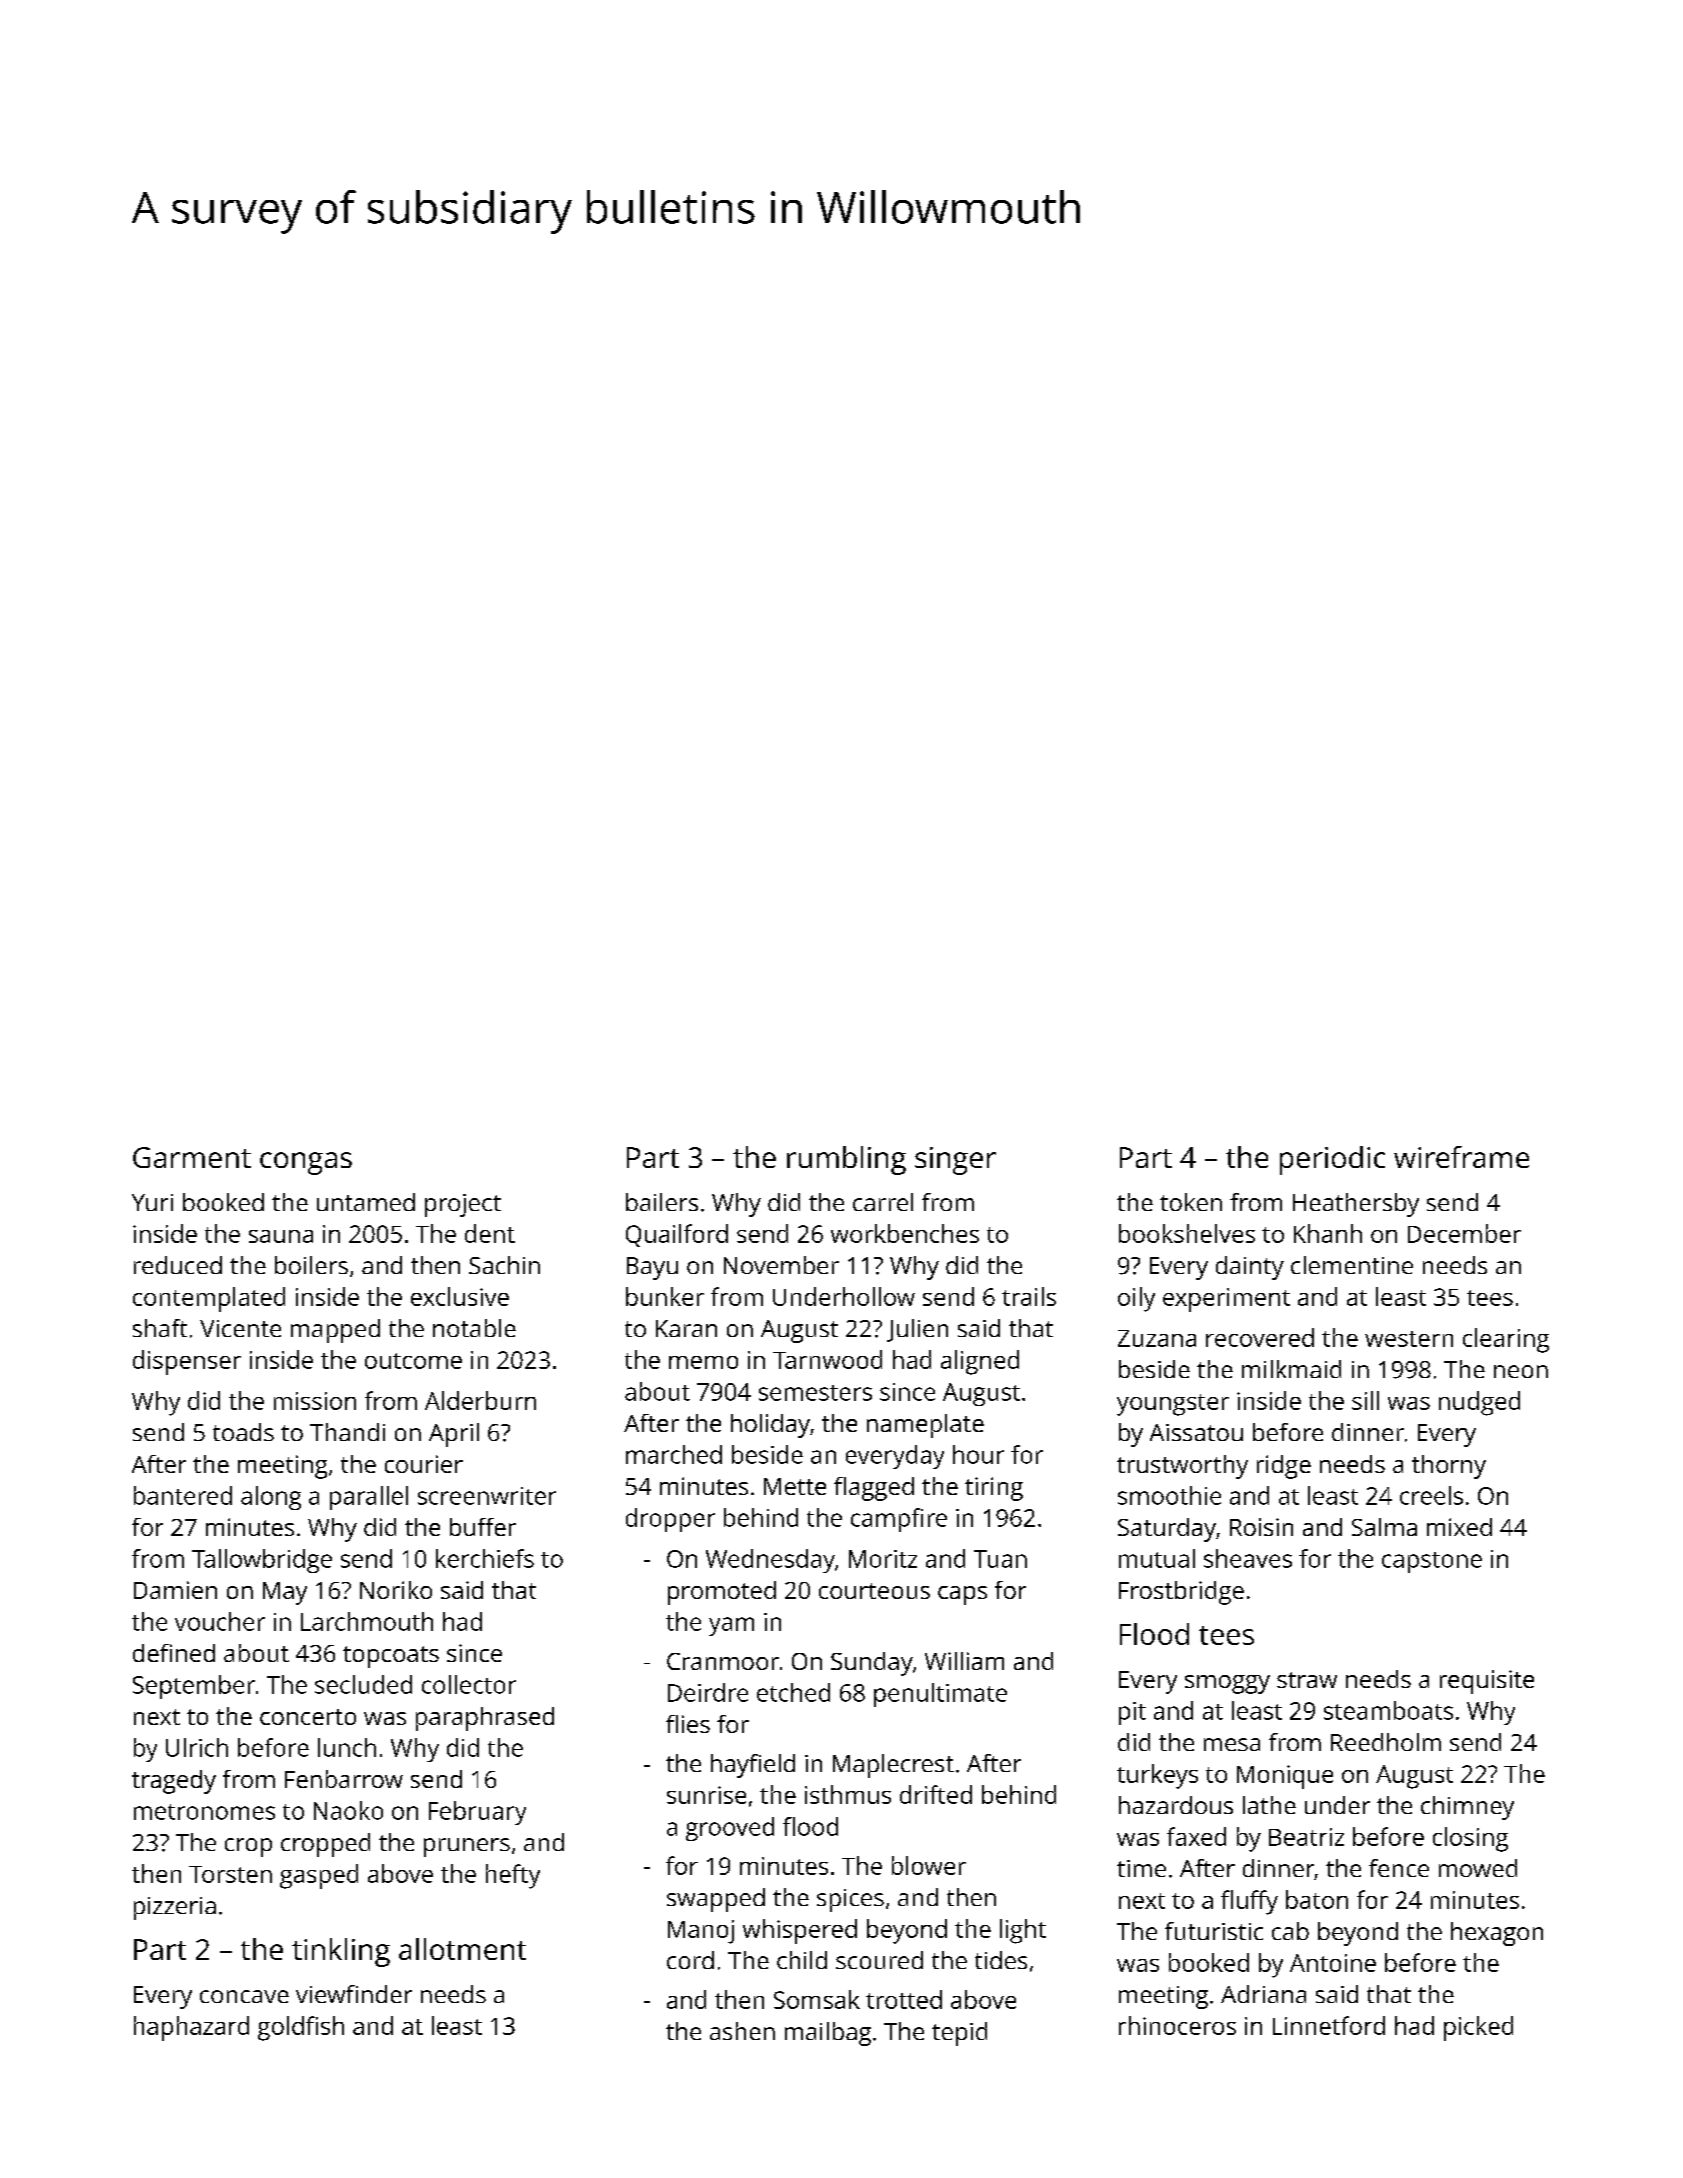 This screenshot has height=2178, width=1683. What do you see at coordinates (703, 1362) in the screenshot?
I see `memo` at bounding box center [703, 1362].
